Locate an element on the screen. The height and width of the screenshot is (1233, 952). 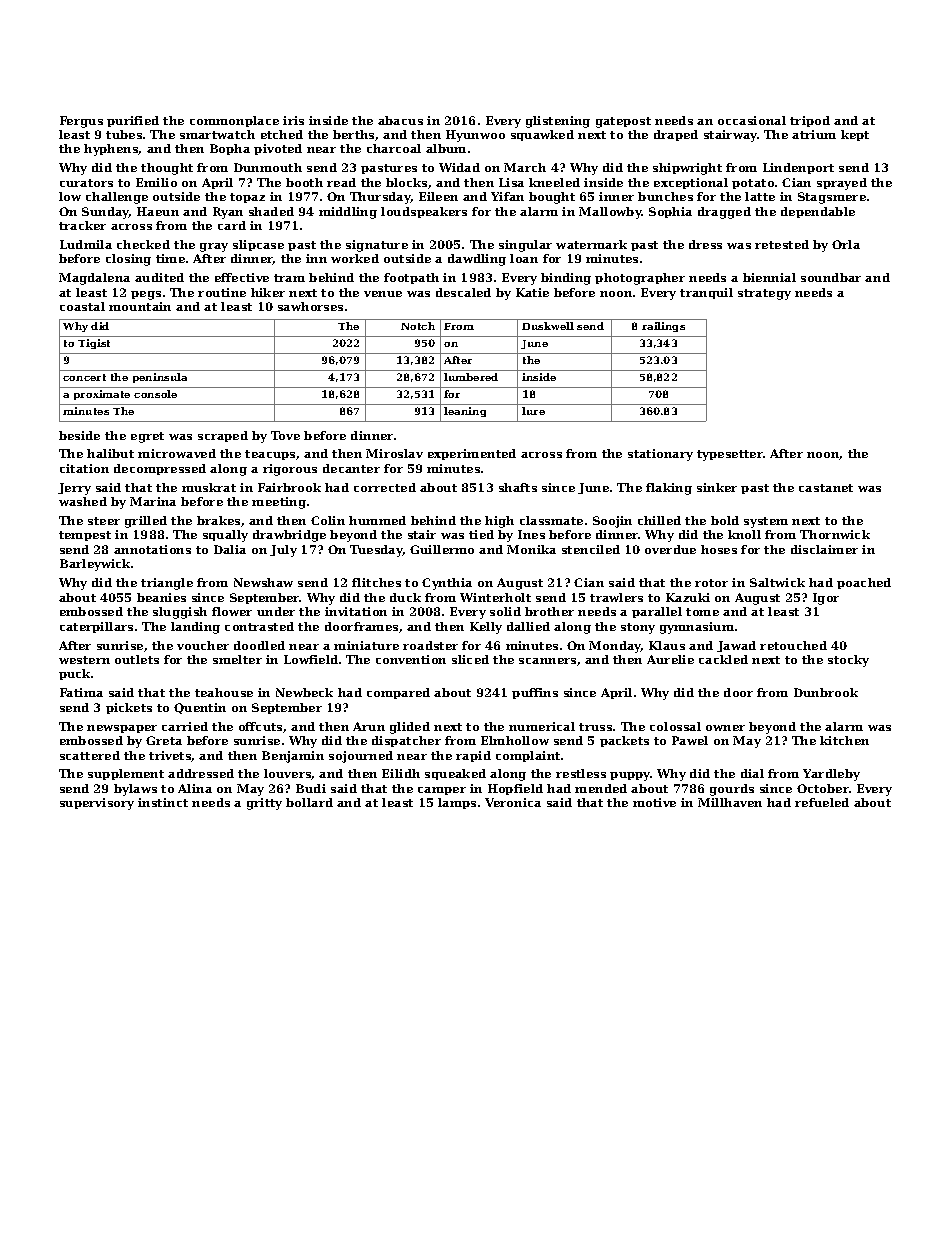
Fairbrook is located at coordinates (289, 487).
